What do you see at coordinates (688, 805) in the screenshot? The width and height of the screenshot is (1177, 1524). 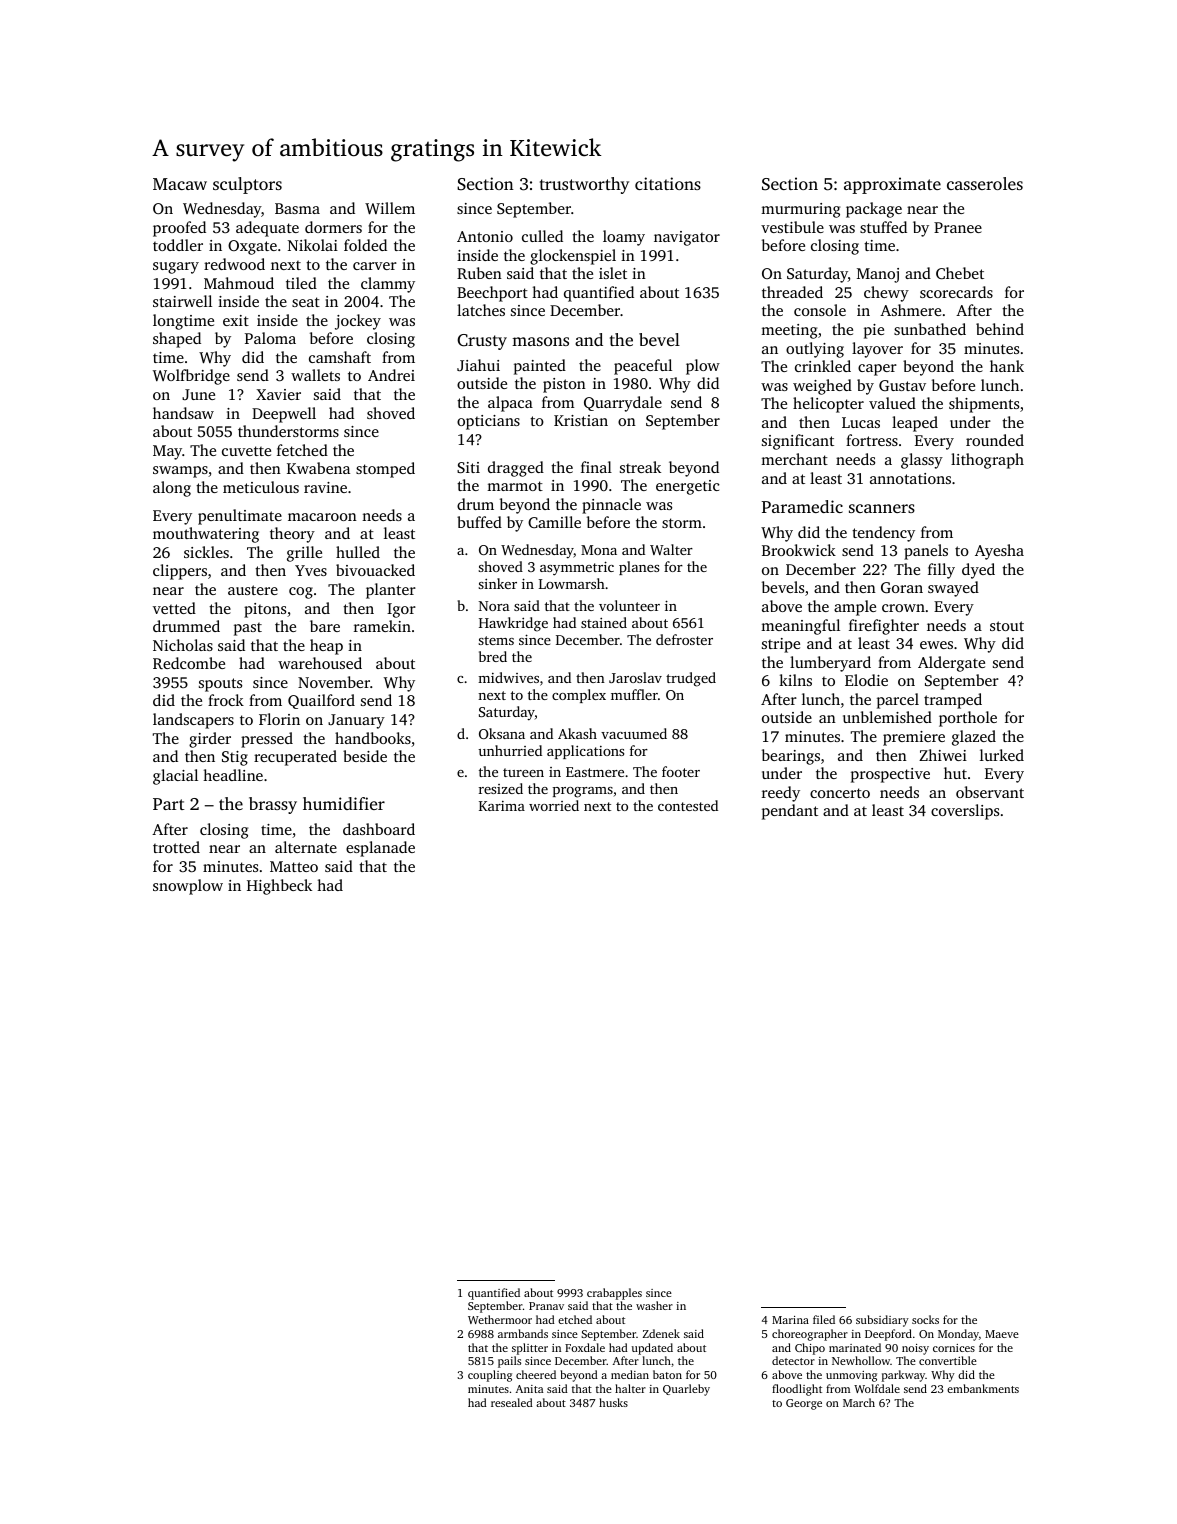 I see `contested` at bounding box center [688, 805].
